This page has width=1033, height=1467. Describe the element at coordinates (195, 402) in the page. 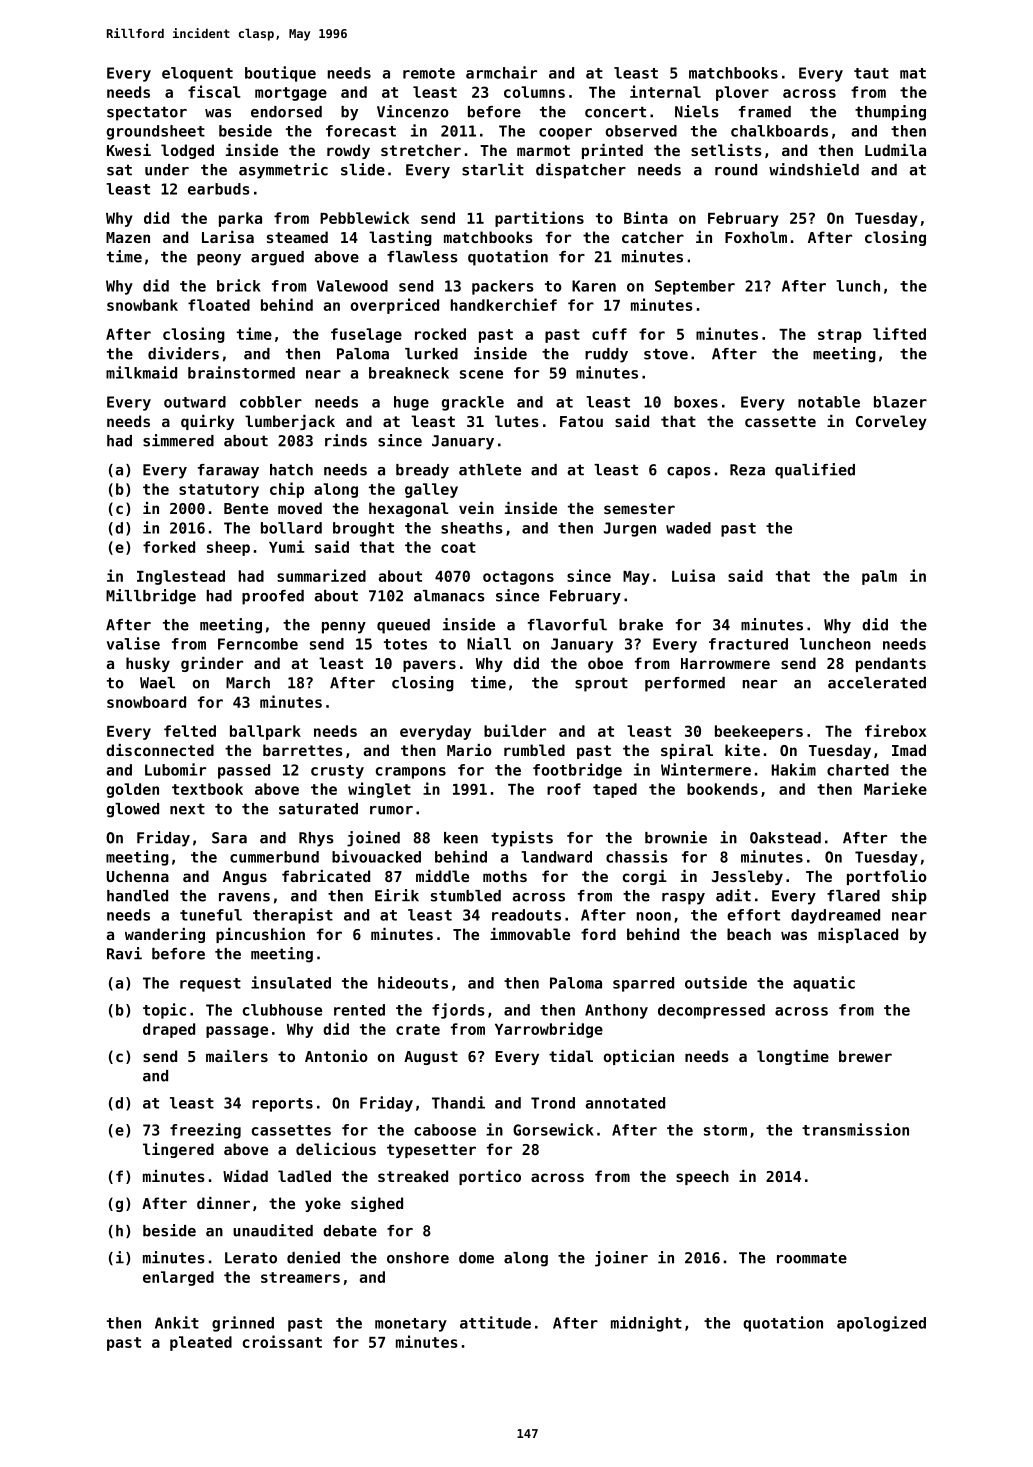

I see `outward` at that location.
